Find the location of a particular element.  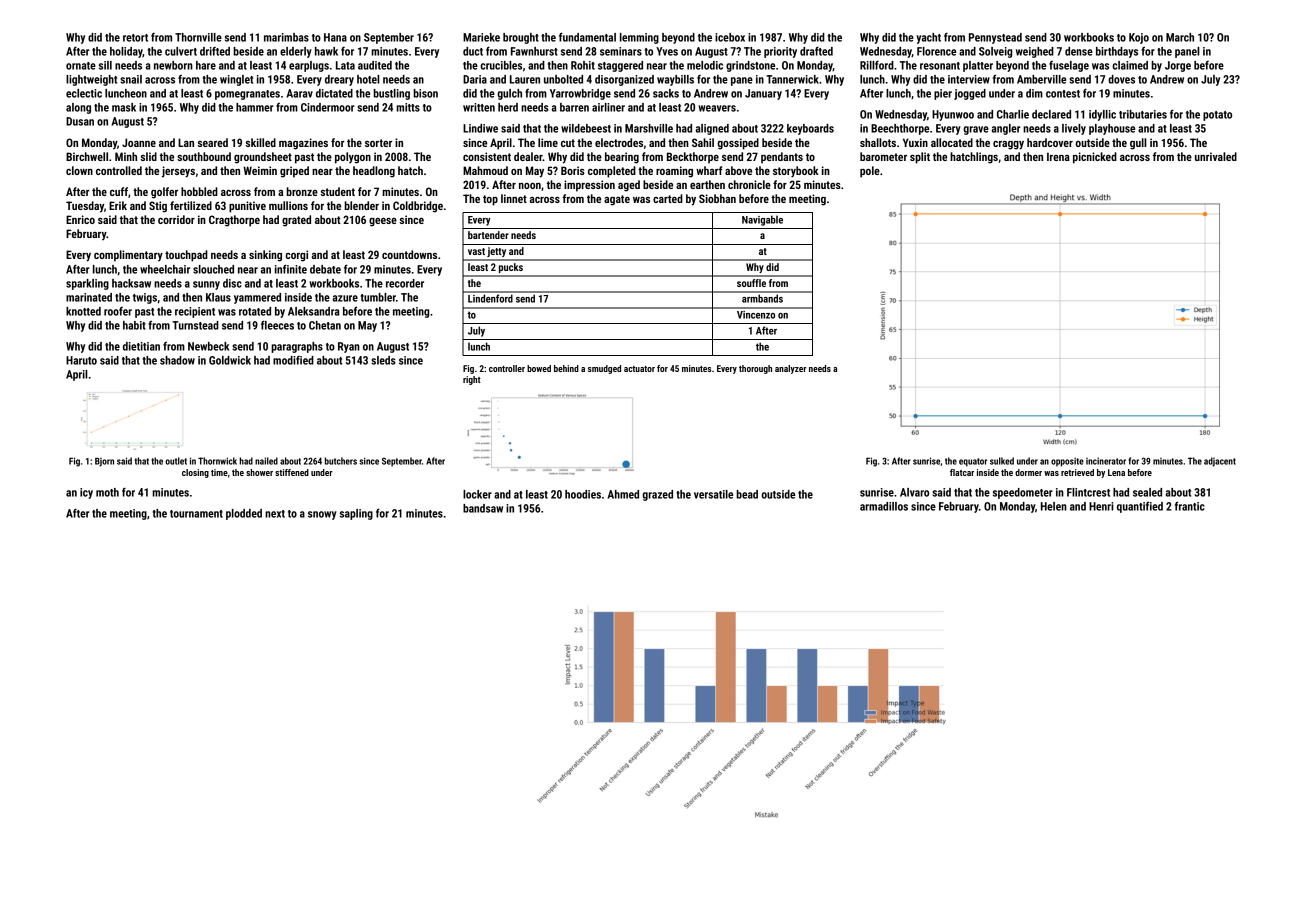

Birchwell is located at coordinates (87, 156).
